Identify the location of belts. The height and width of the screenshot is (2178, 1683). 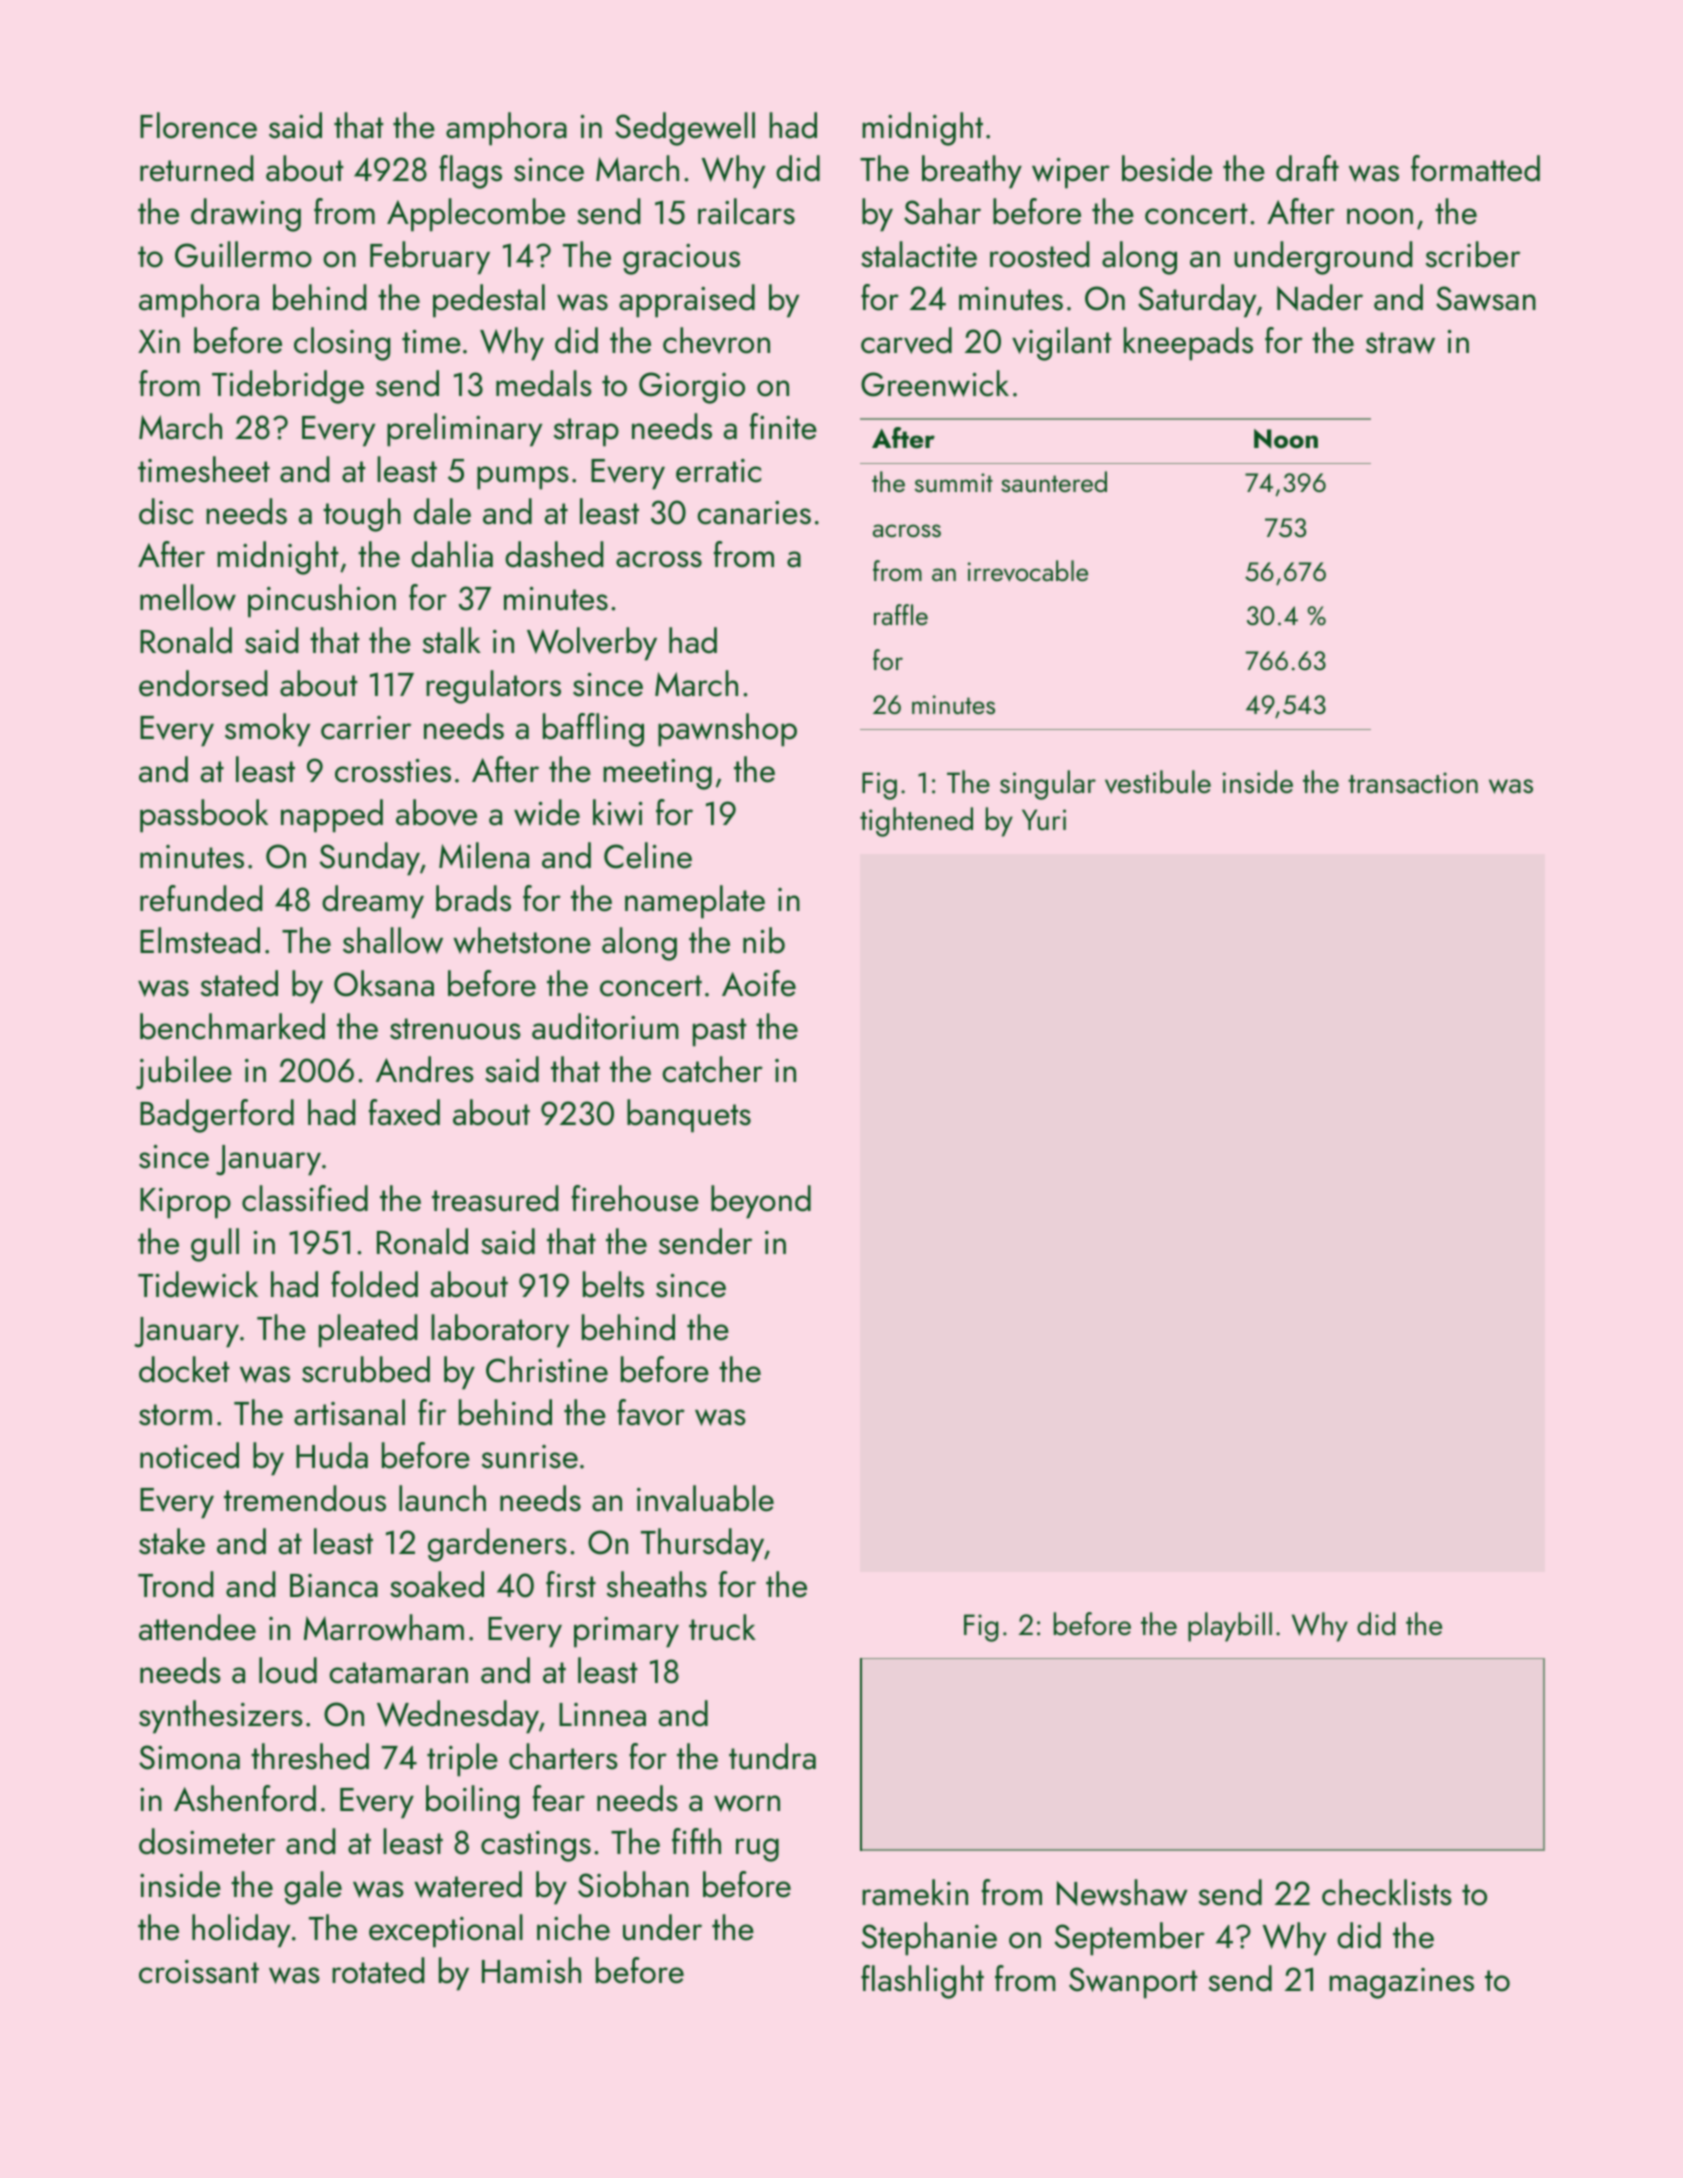
(613, 1284).
